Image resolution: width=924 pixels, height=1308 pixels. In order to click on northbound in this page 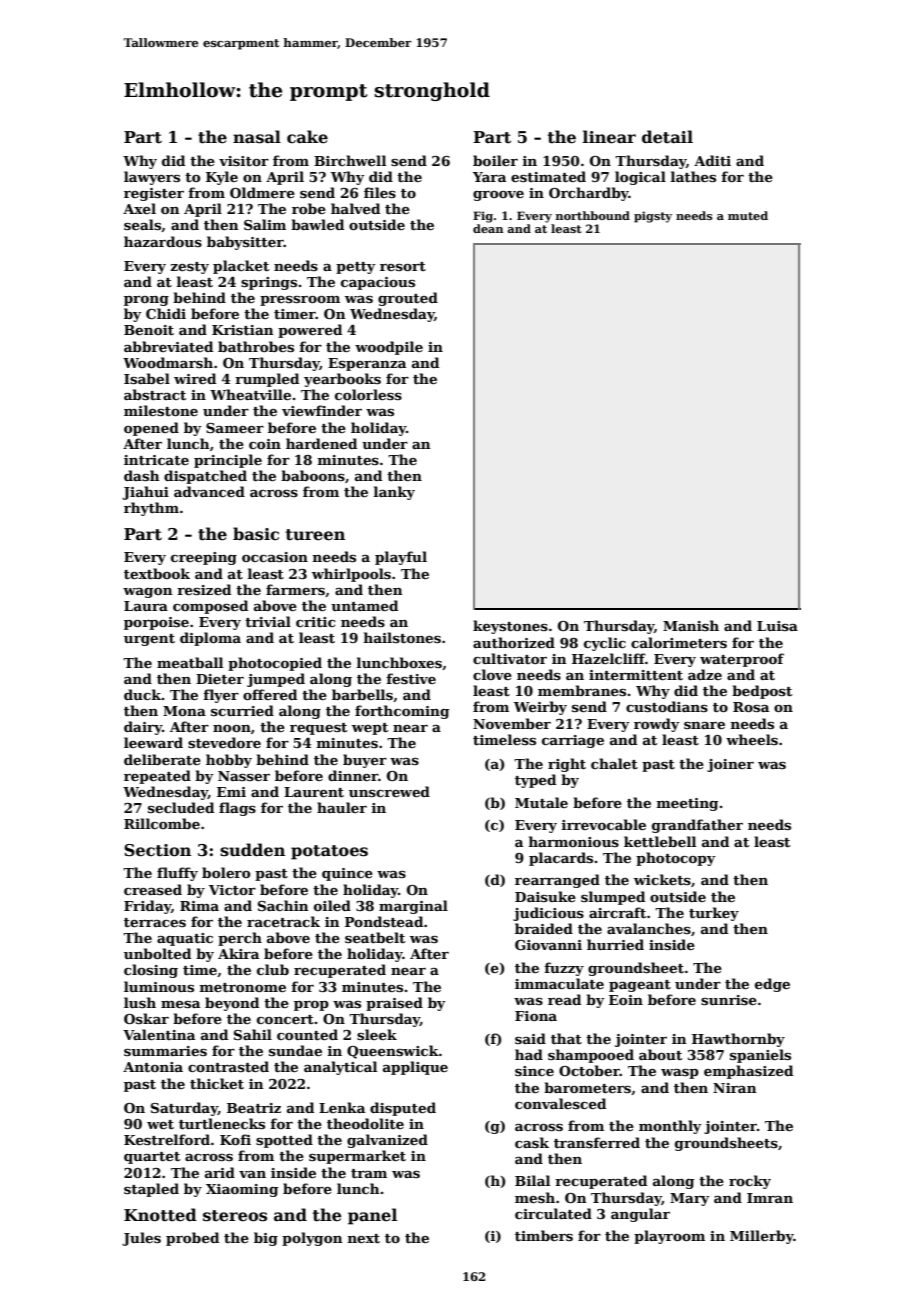, I will do `click(593, 215)`.
